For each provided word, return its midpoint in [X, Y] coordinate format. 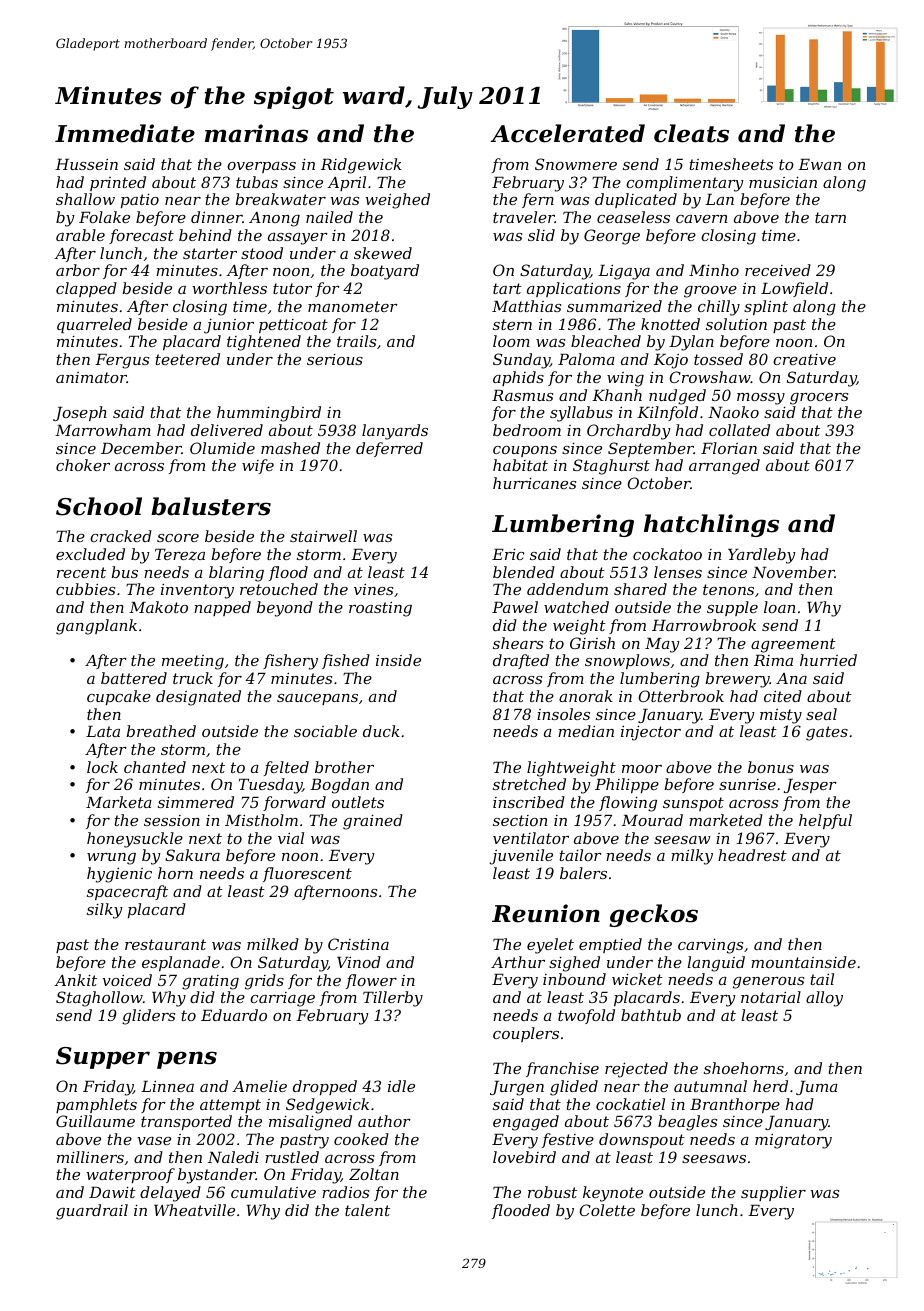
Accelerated [568, 133]
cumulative [273, 1192]
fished [346, 661]
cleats [691, 133]
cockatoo [667, 554]
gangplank [96, 627]
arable [80, 235]
